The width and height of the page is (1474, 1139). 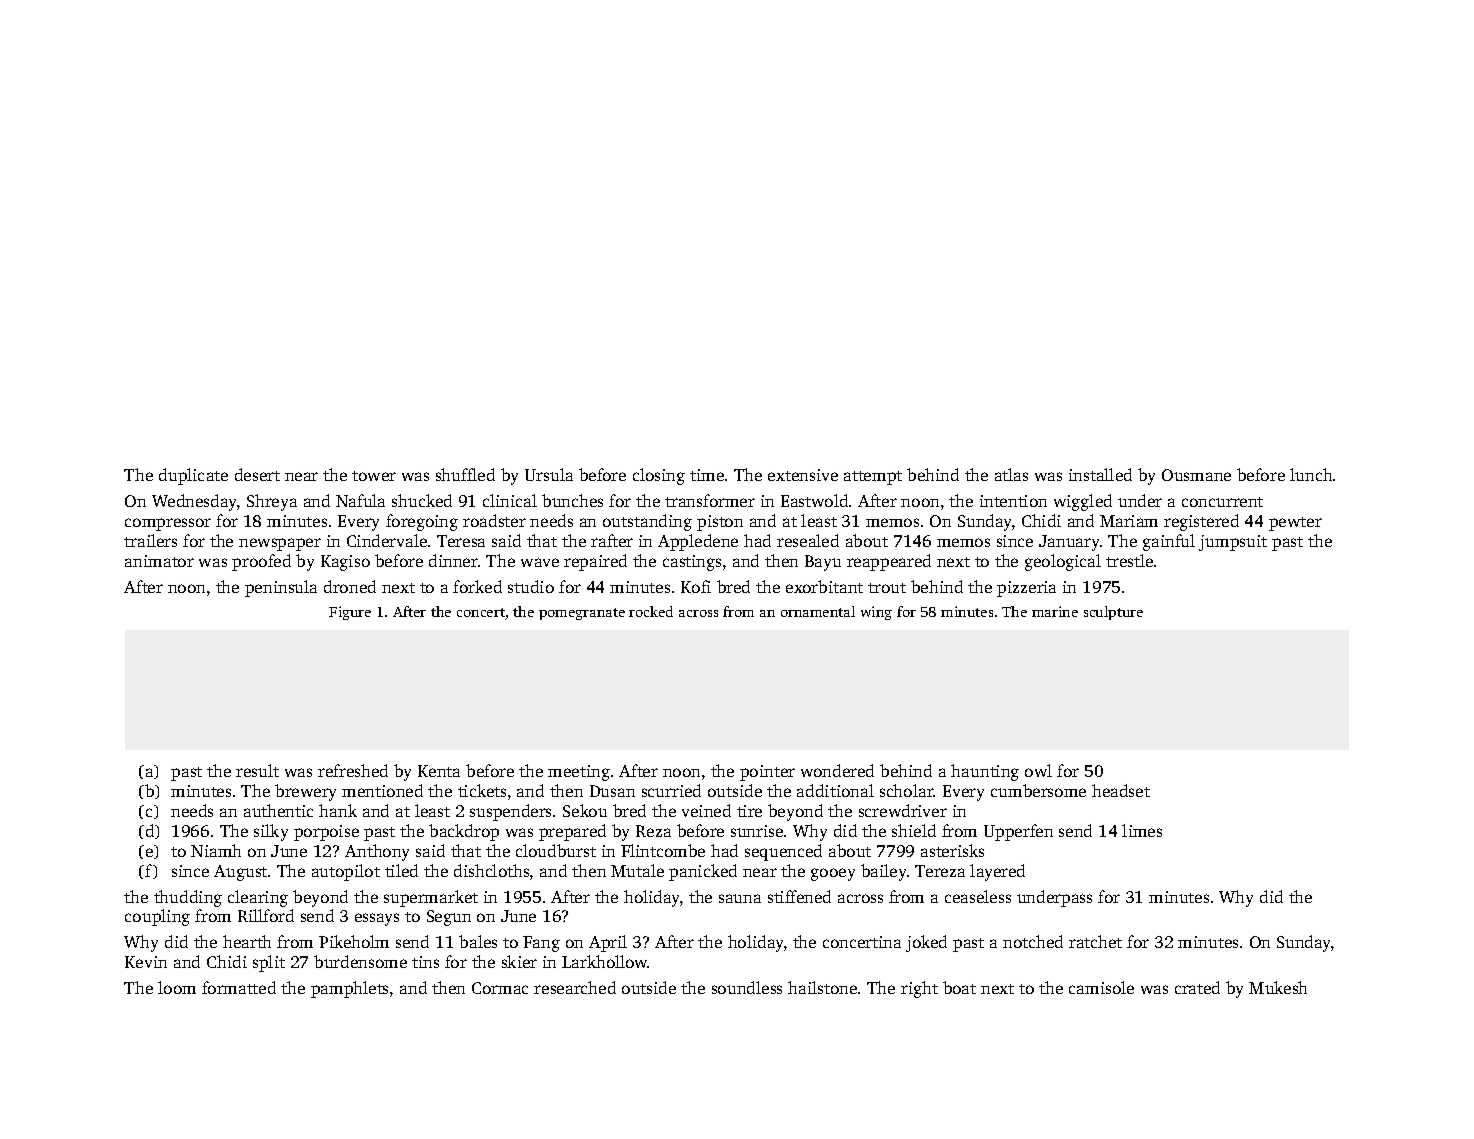 What do you see at coordinates (579, 773) in the page?
I see `meeting` at bounding box center [579, 773].
